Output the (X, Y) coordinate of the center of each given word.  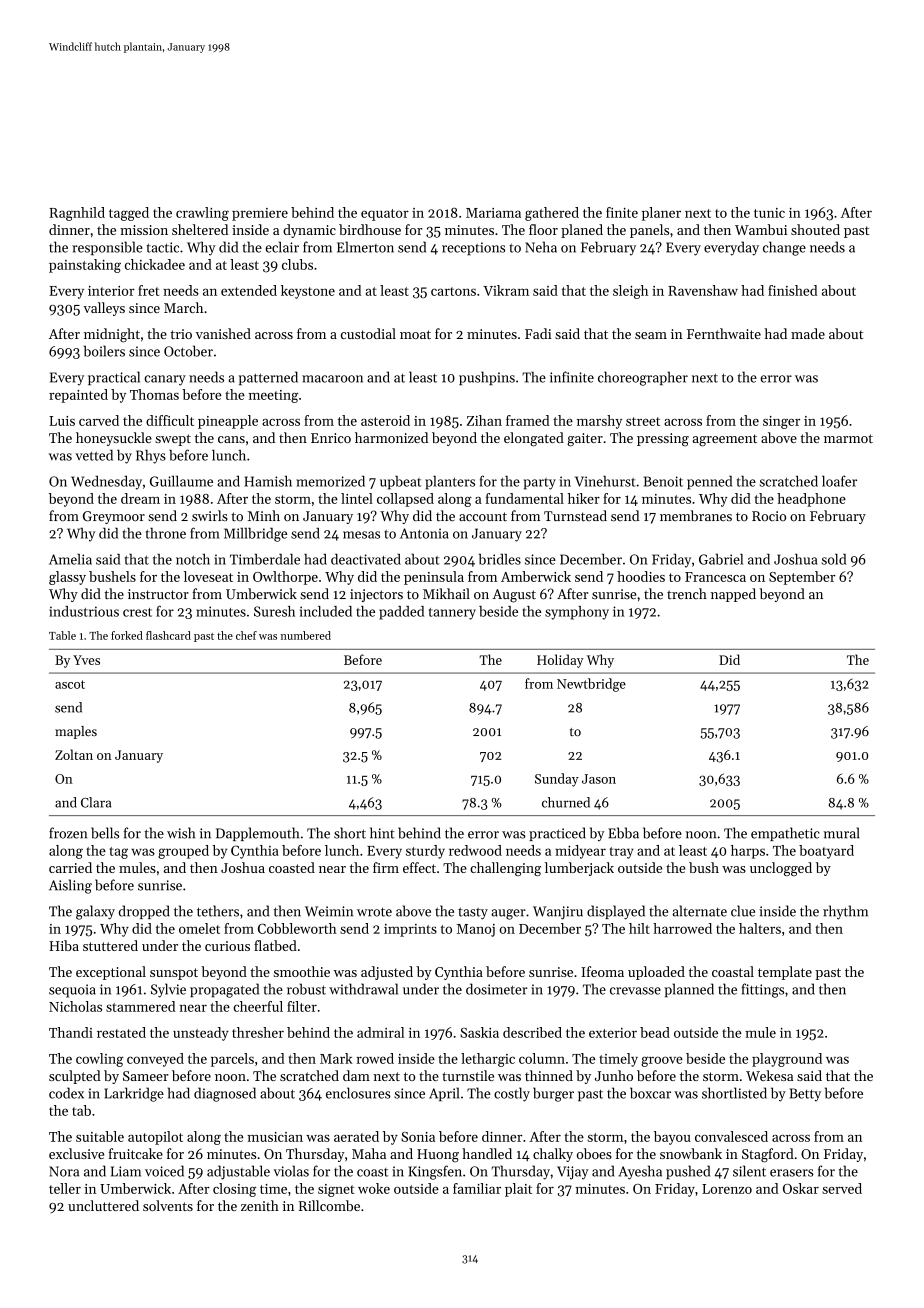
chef (246, 635)
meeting (273, 396)
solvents (168, 1205)
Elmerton (365, 247)
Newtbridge (591, 685)
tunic (769, 213)
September (802, 578)
